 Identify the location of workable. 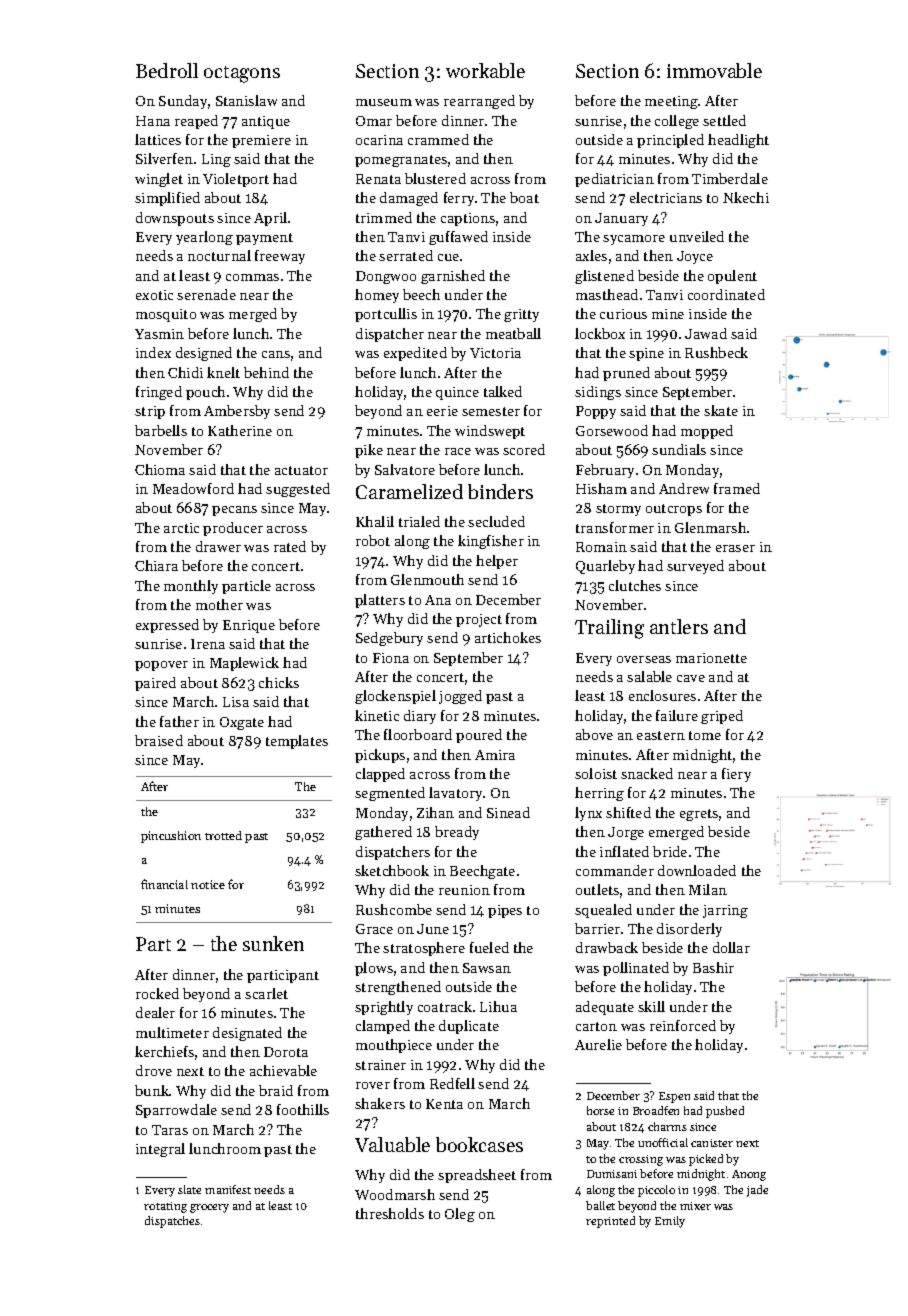
(485, 70).
